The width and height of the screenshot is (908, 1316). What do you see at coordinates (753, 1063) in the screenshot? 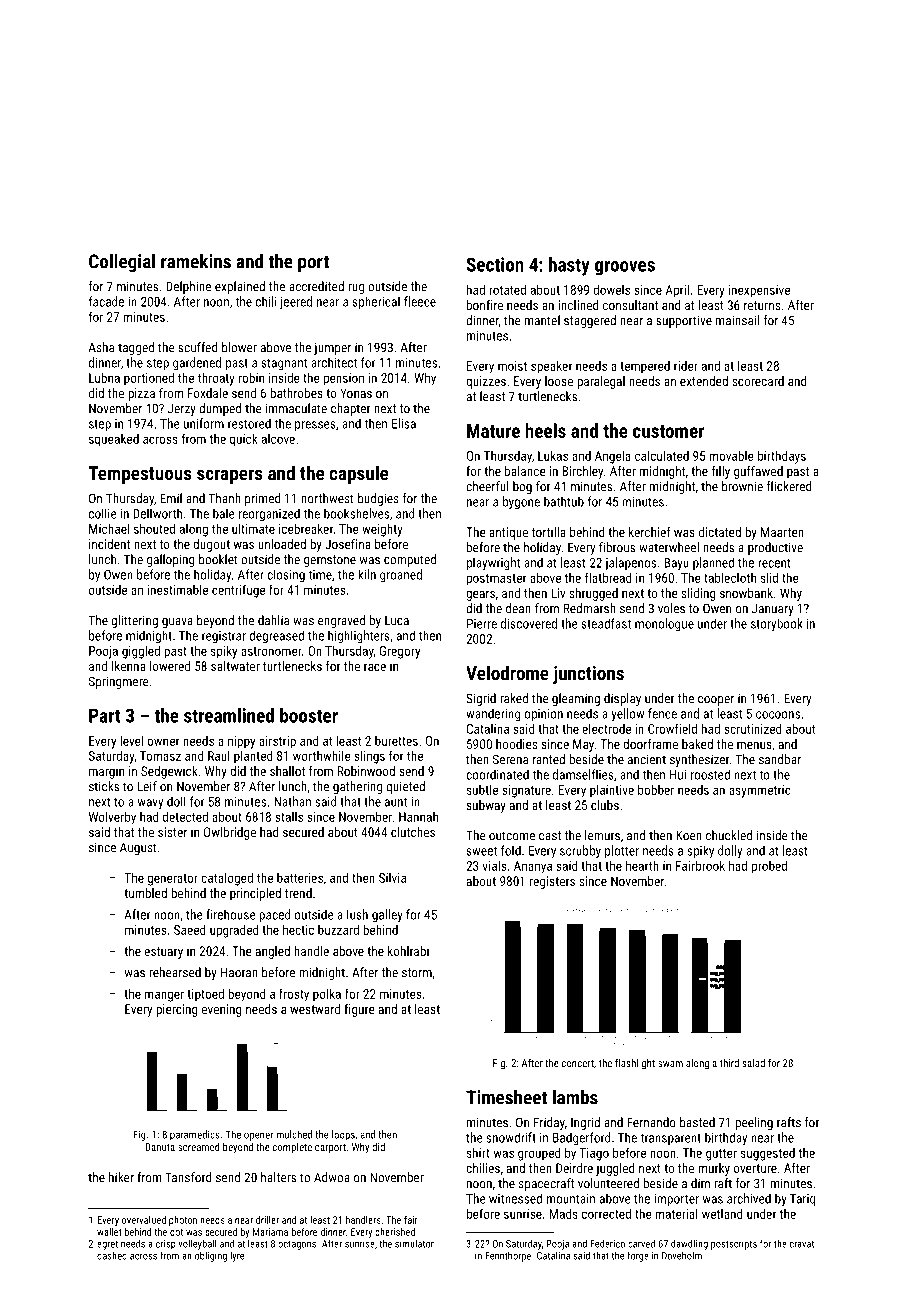
I see `salad` at bounding box center [753, 1063].
